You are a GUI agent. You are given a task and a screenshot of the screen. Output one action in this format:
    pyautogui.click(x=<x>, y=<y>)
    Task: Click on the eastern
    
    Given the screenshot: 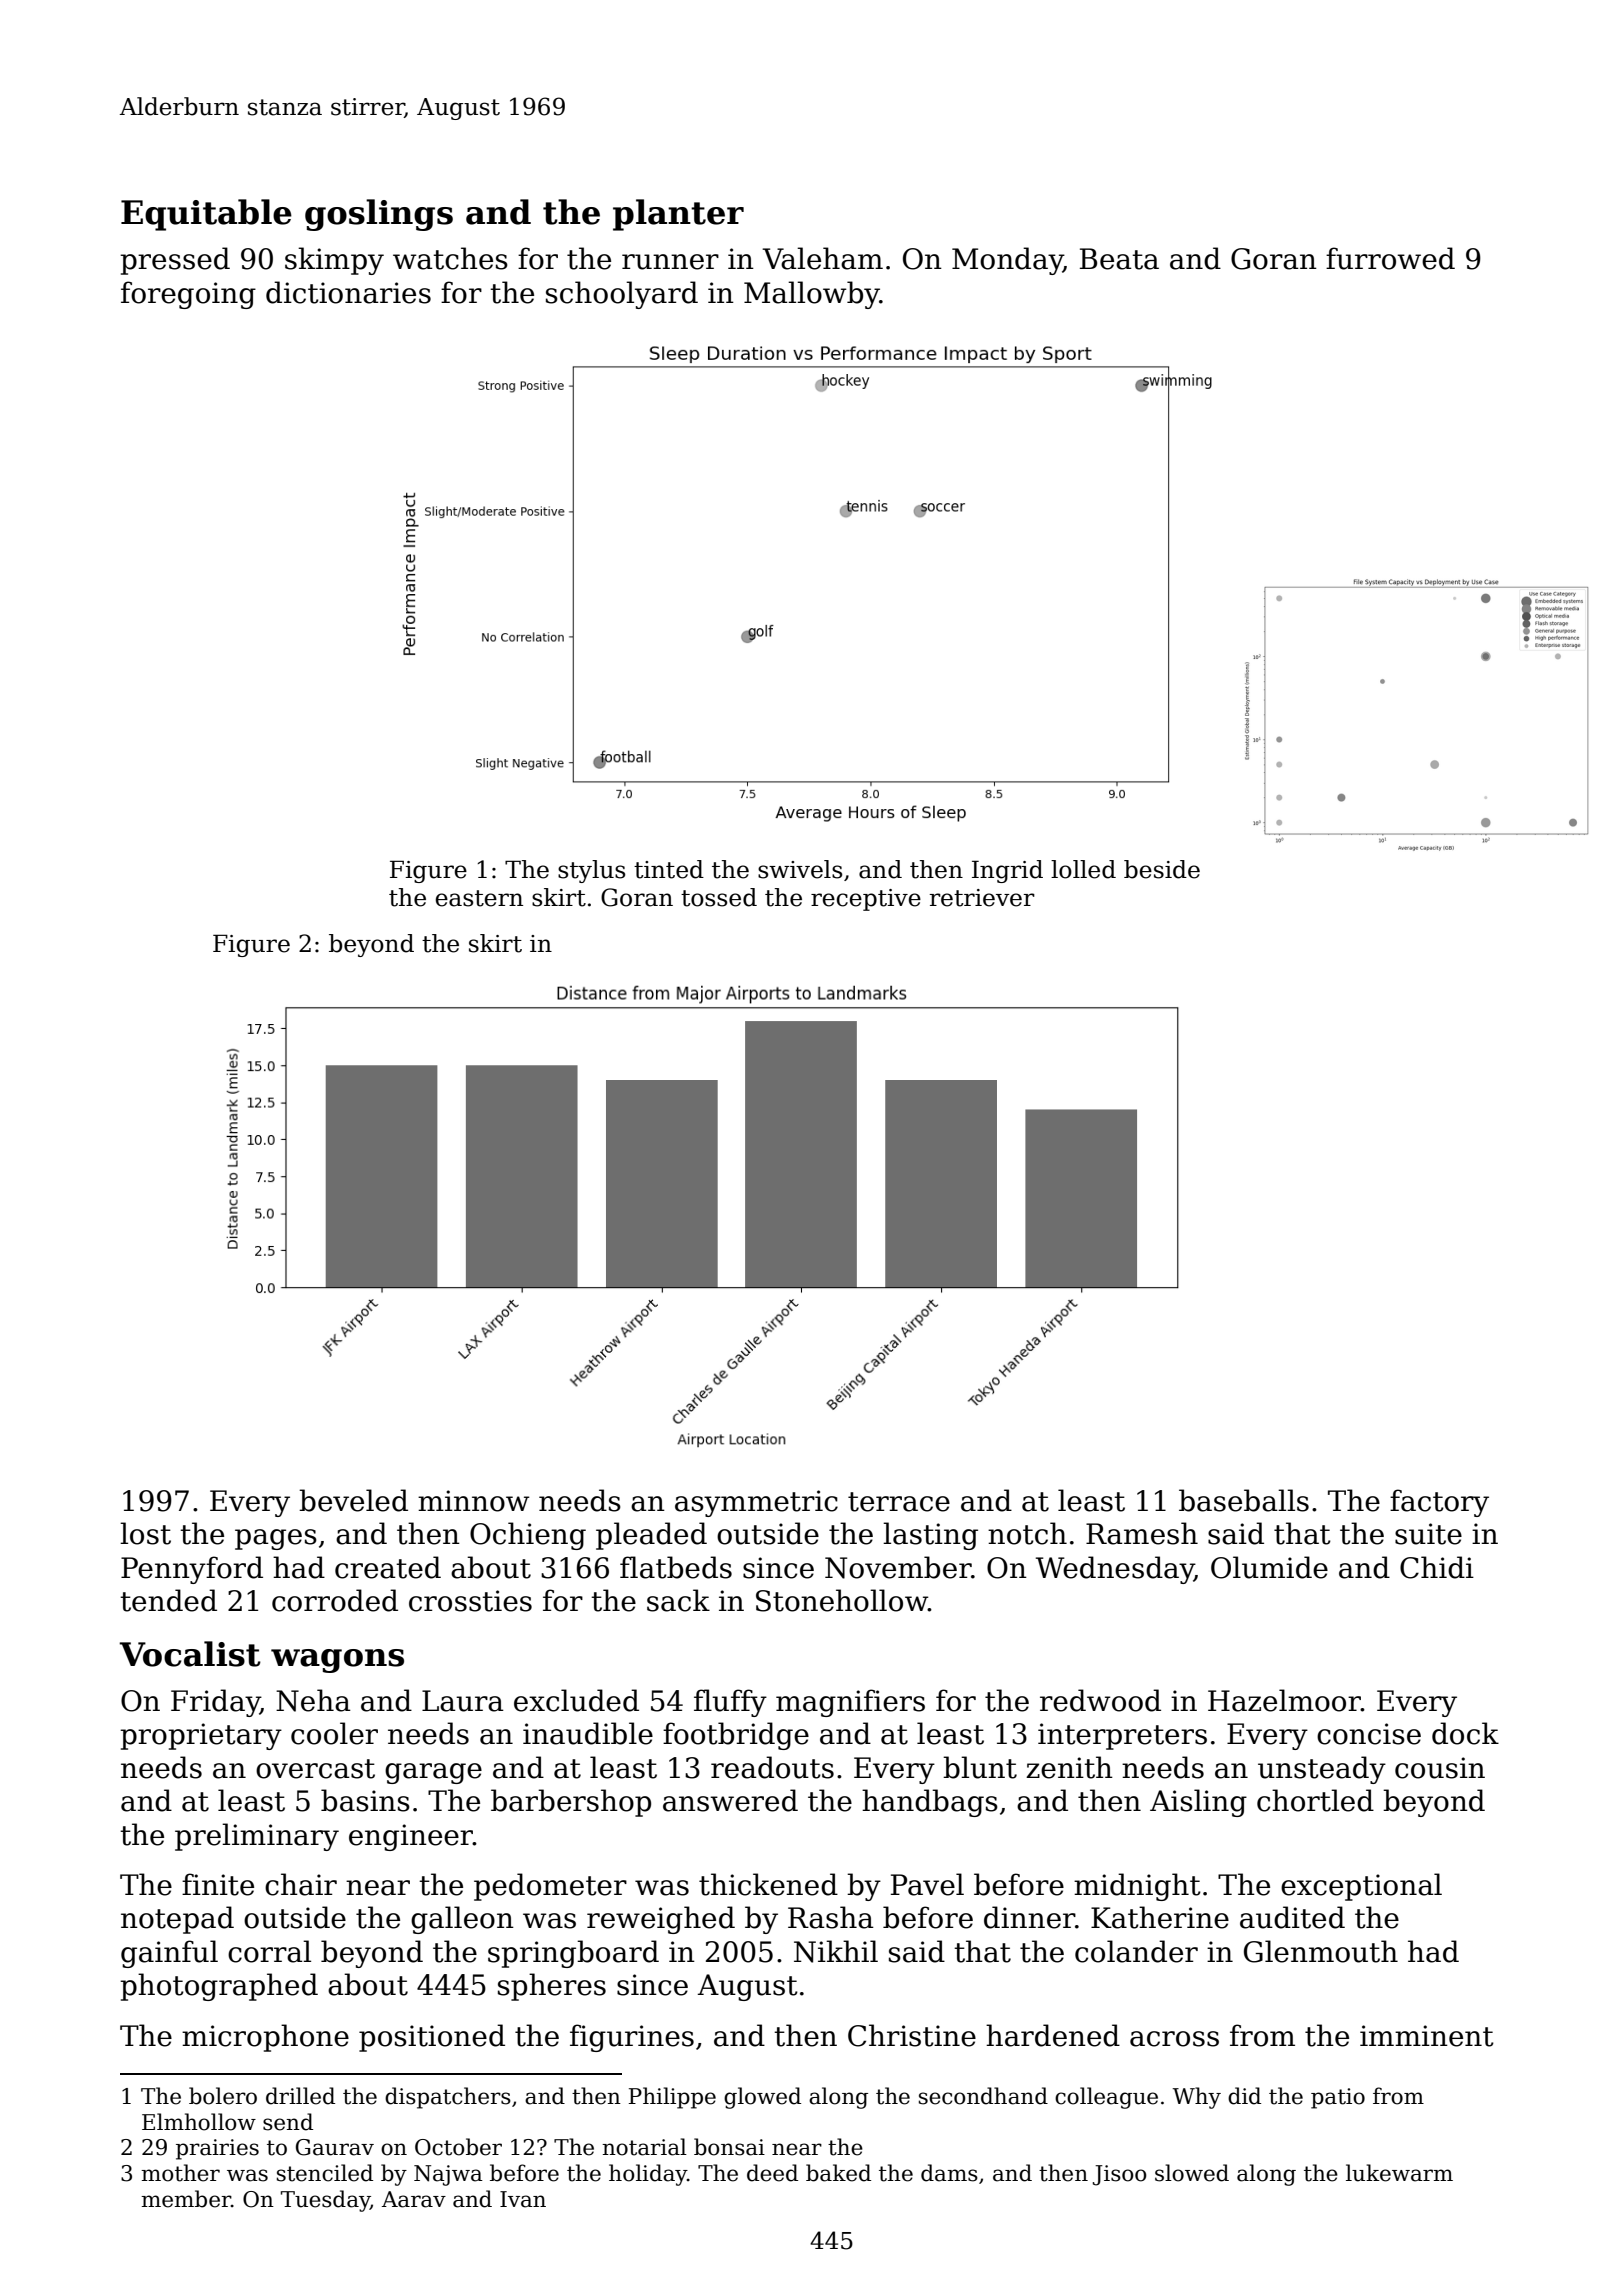 What is the action you would take?
    pyautogui.click(x=479, y=898)
